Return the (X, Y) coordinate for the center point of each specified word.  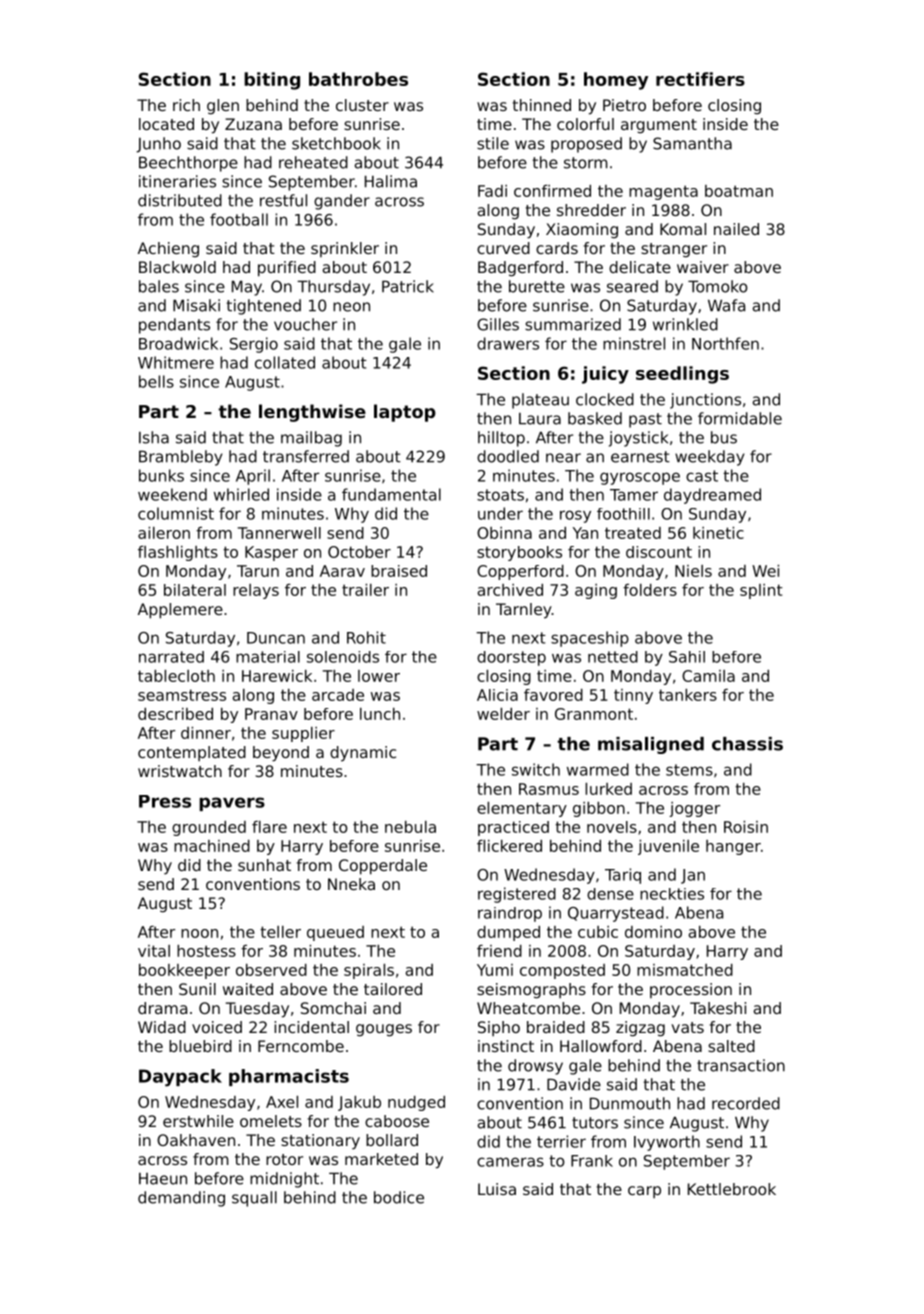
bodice (399, 1197)
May (247, 288)
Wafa (726, 305)
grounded (209, 828)
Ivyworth (667, 1143)
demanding (181, 1199)
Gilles (498, 324)
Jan (693, 876)
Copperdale (383, 867)
